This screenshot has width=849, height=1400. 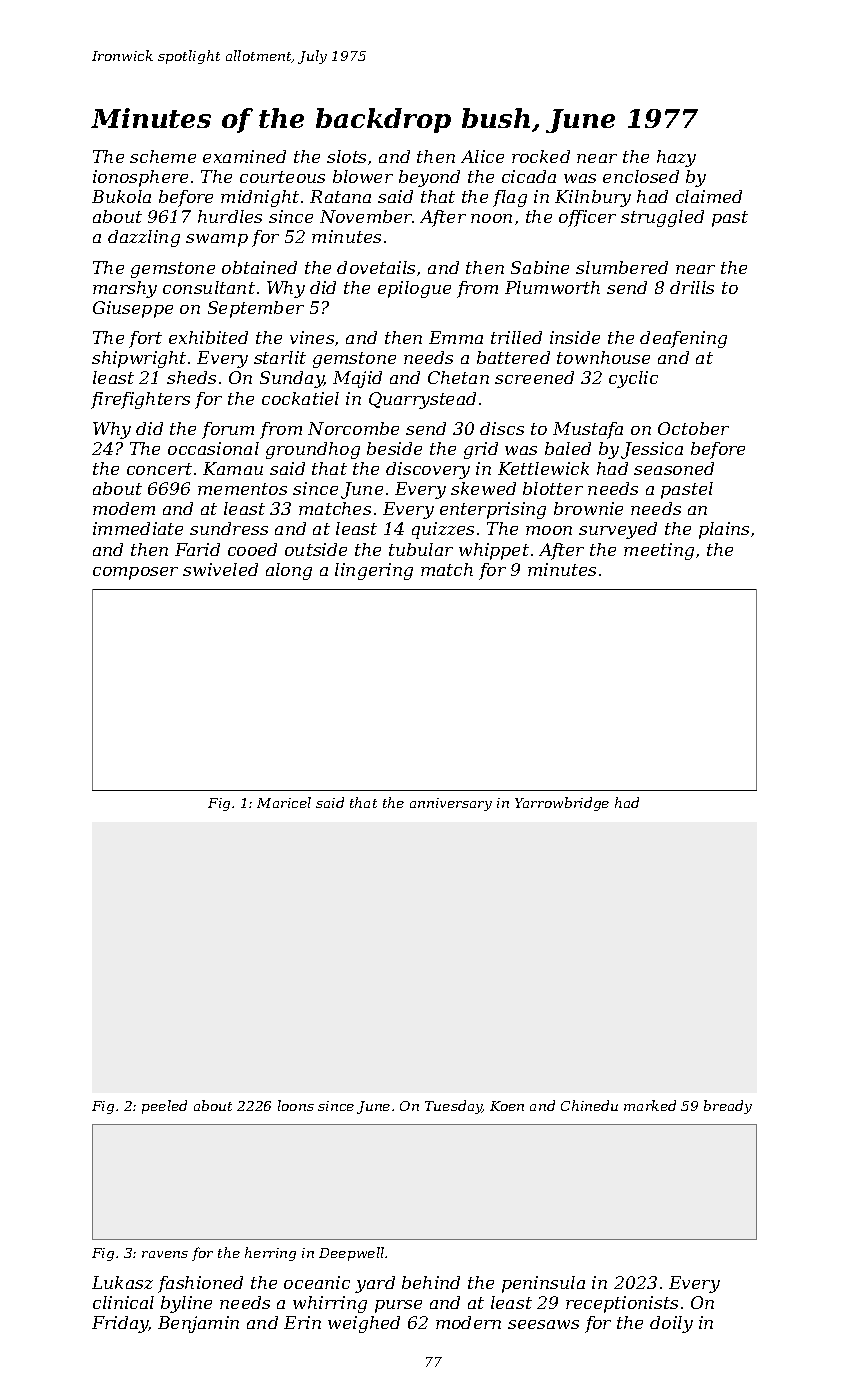 I want to click on slots, so click(x=346, y=156).
